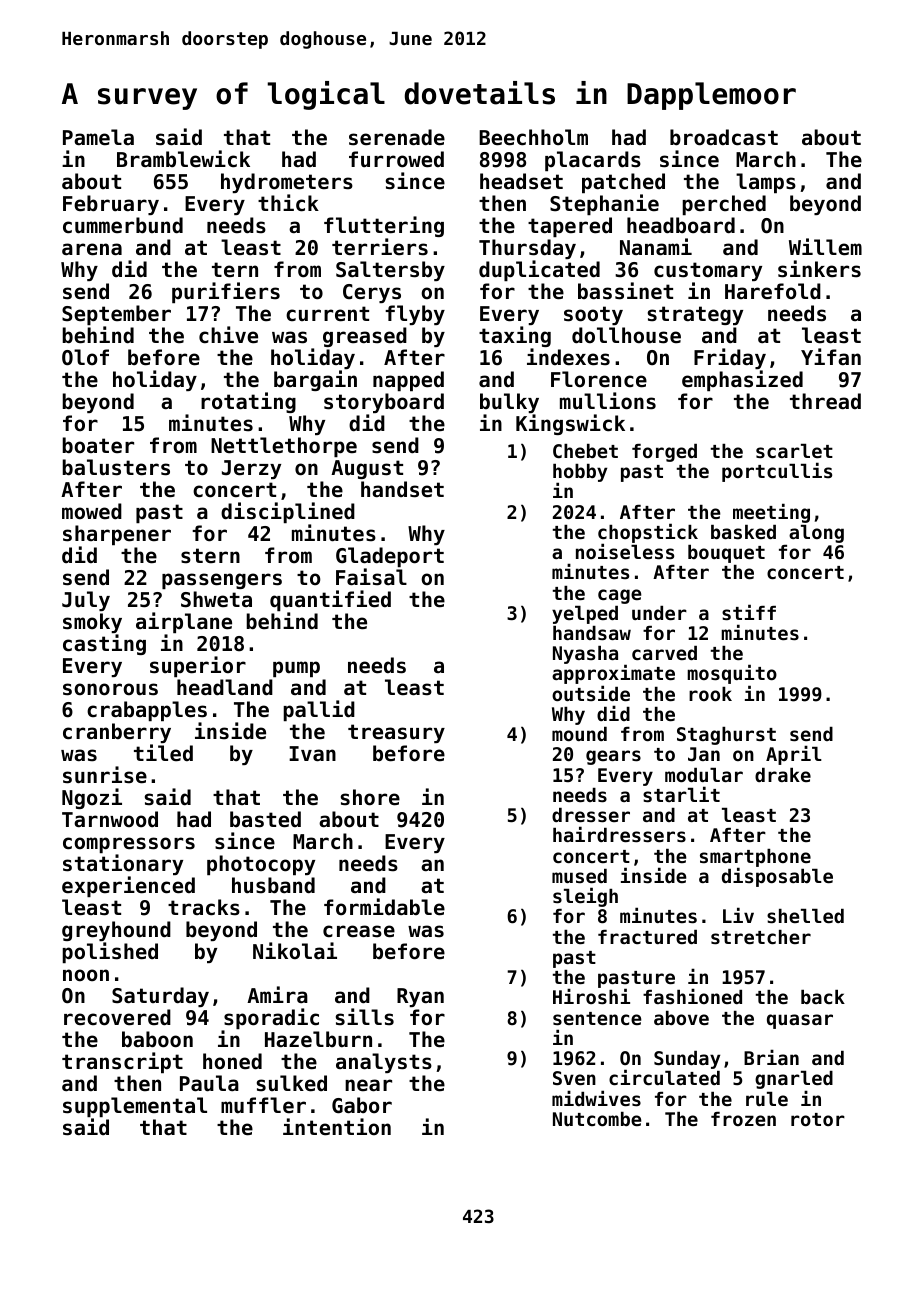 The height and width of the screenshot is (1311, 924). What do you see at coordinates (390, 557) in the screenshot?
I see `Gladeport` at bounding box center [390, 557].
